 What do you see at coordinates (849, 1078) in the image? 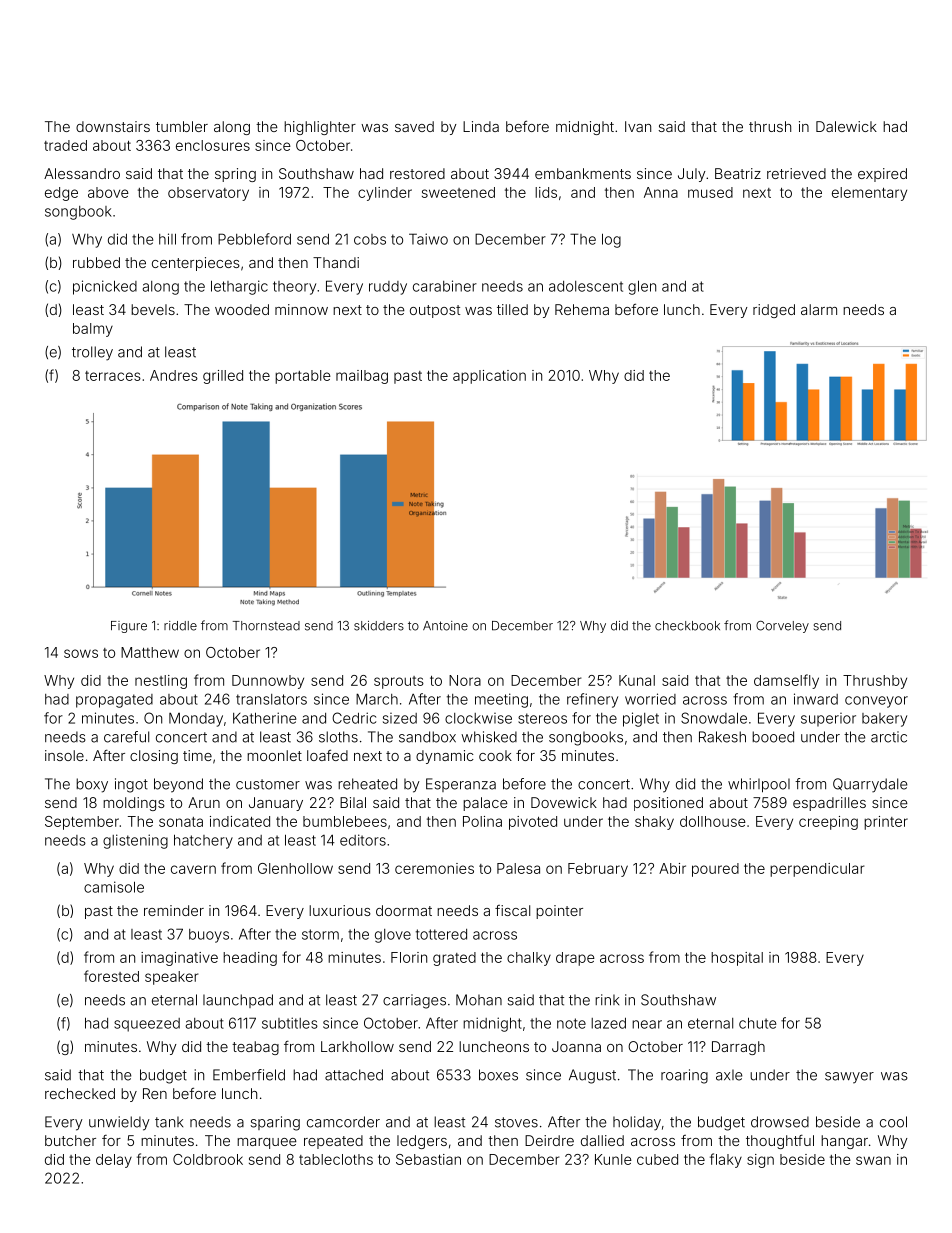
I see `sawyer` at bounding box center [849, 1078].
